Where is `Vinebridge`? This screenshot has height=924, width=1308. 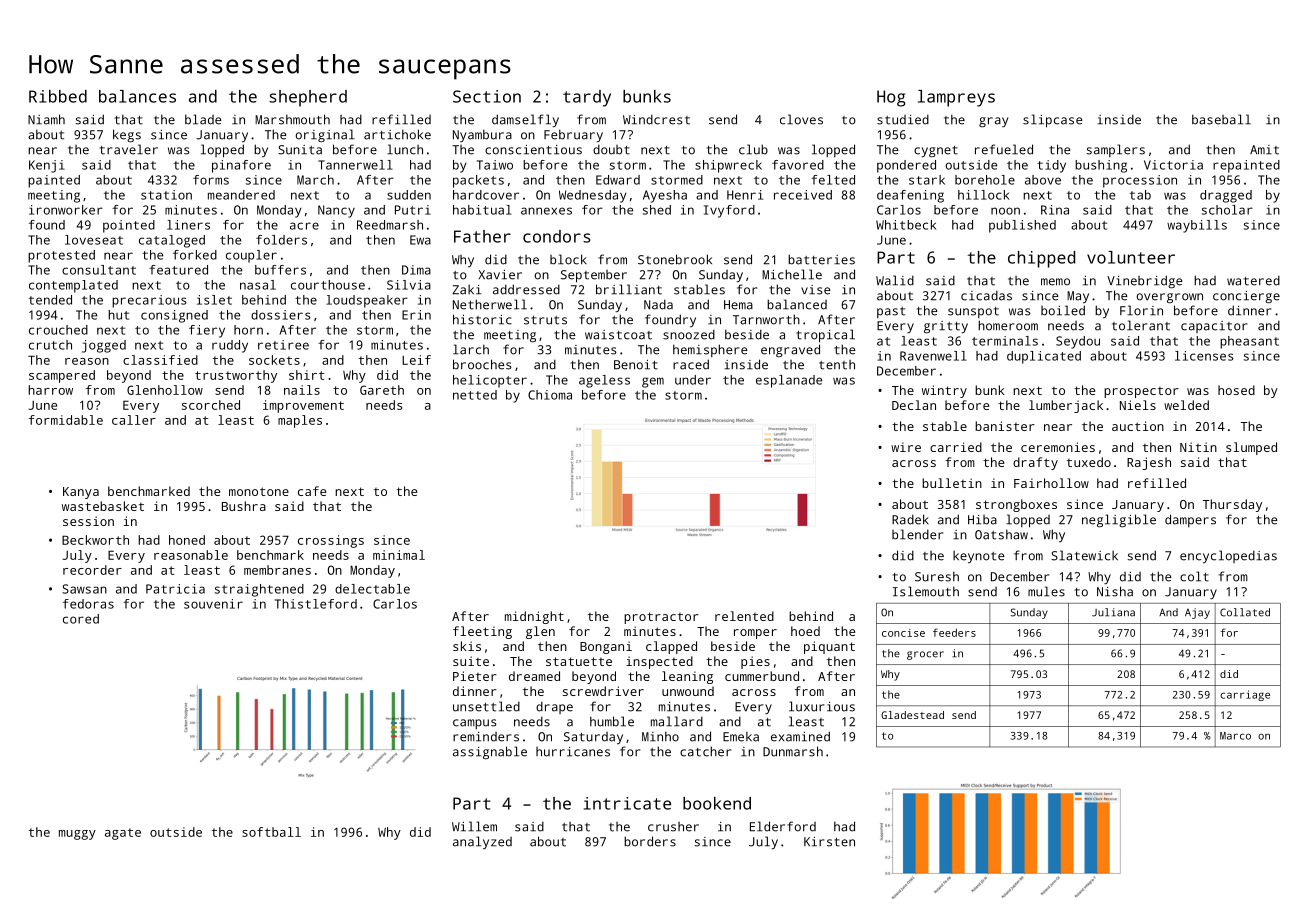
Vinebridge is located at coordinates (1145, 282).
